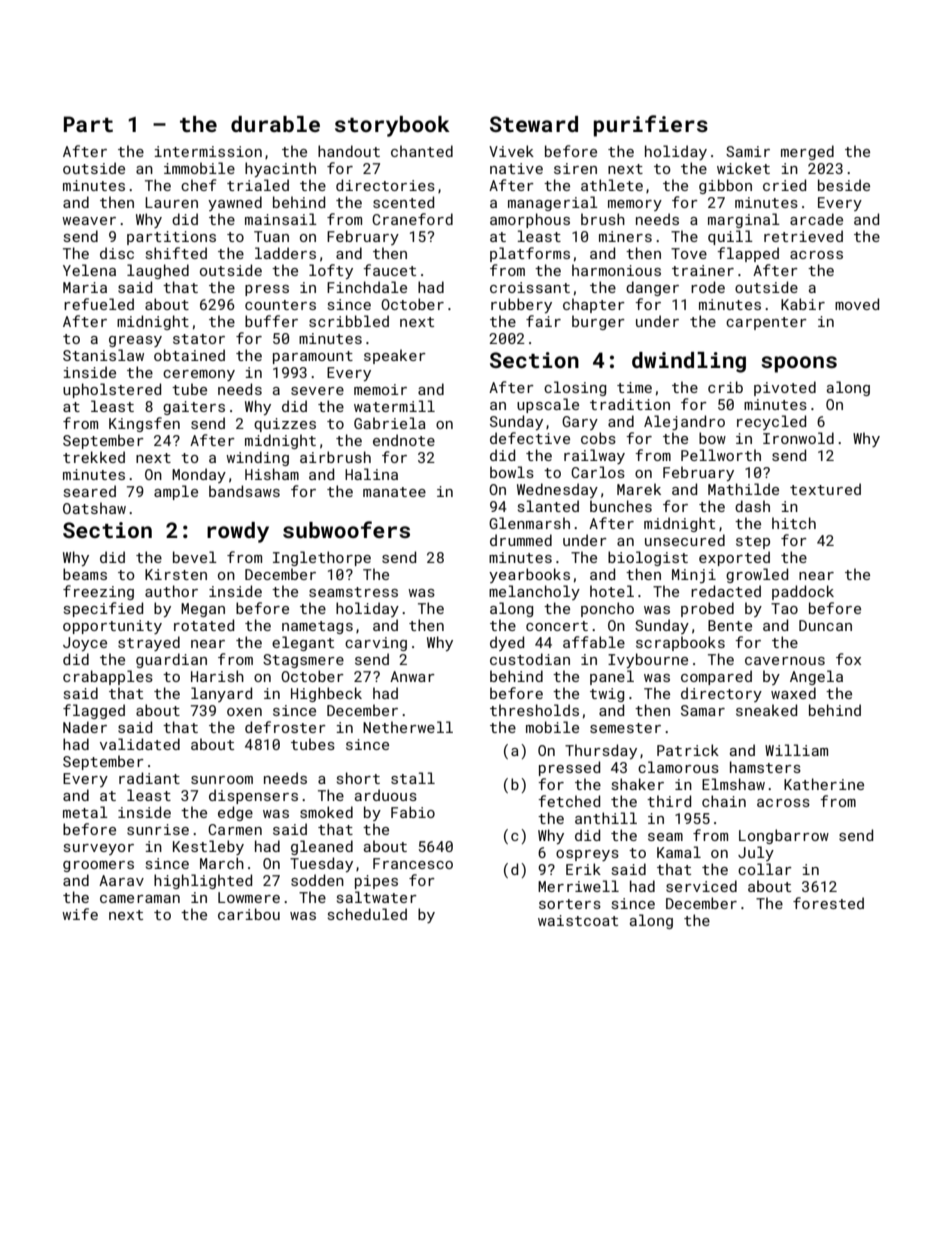  Describe the element at coordinates (85, 812) in the screenshot. I see `metal` at that location.
